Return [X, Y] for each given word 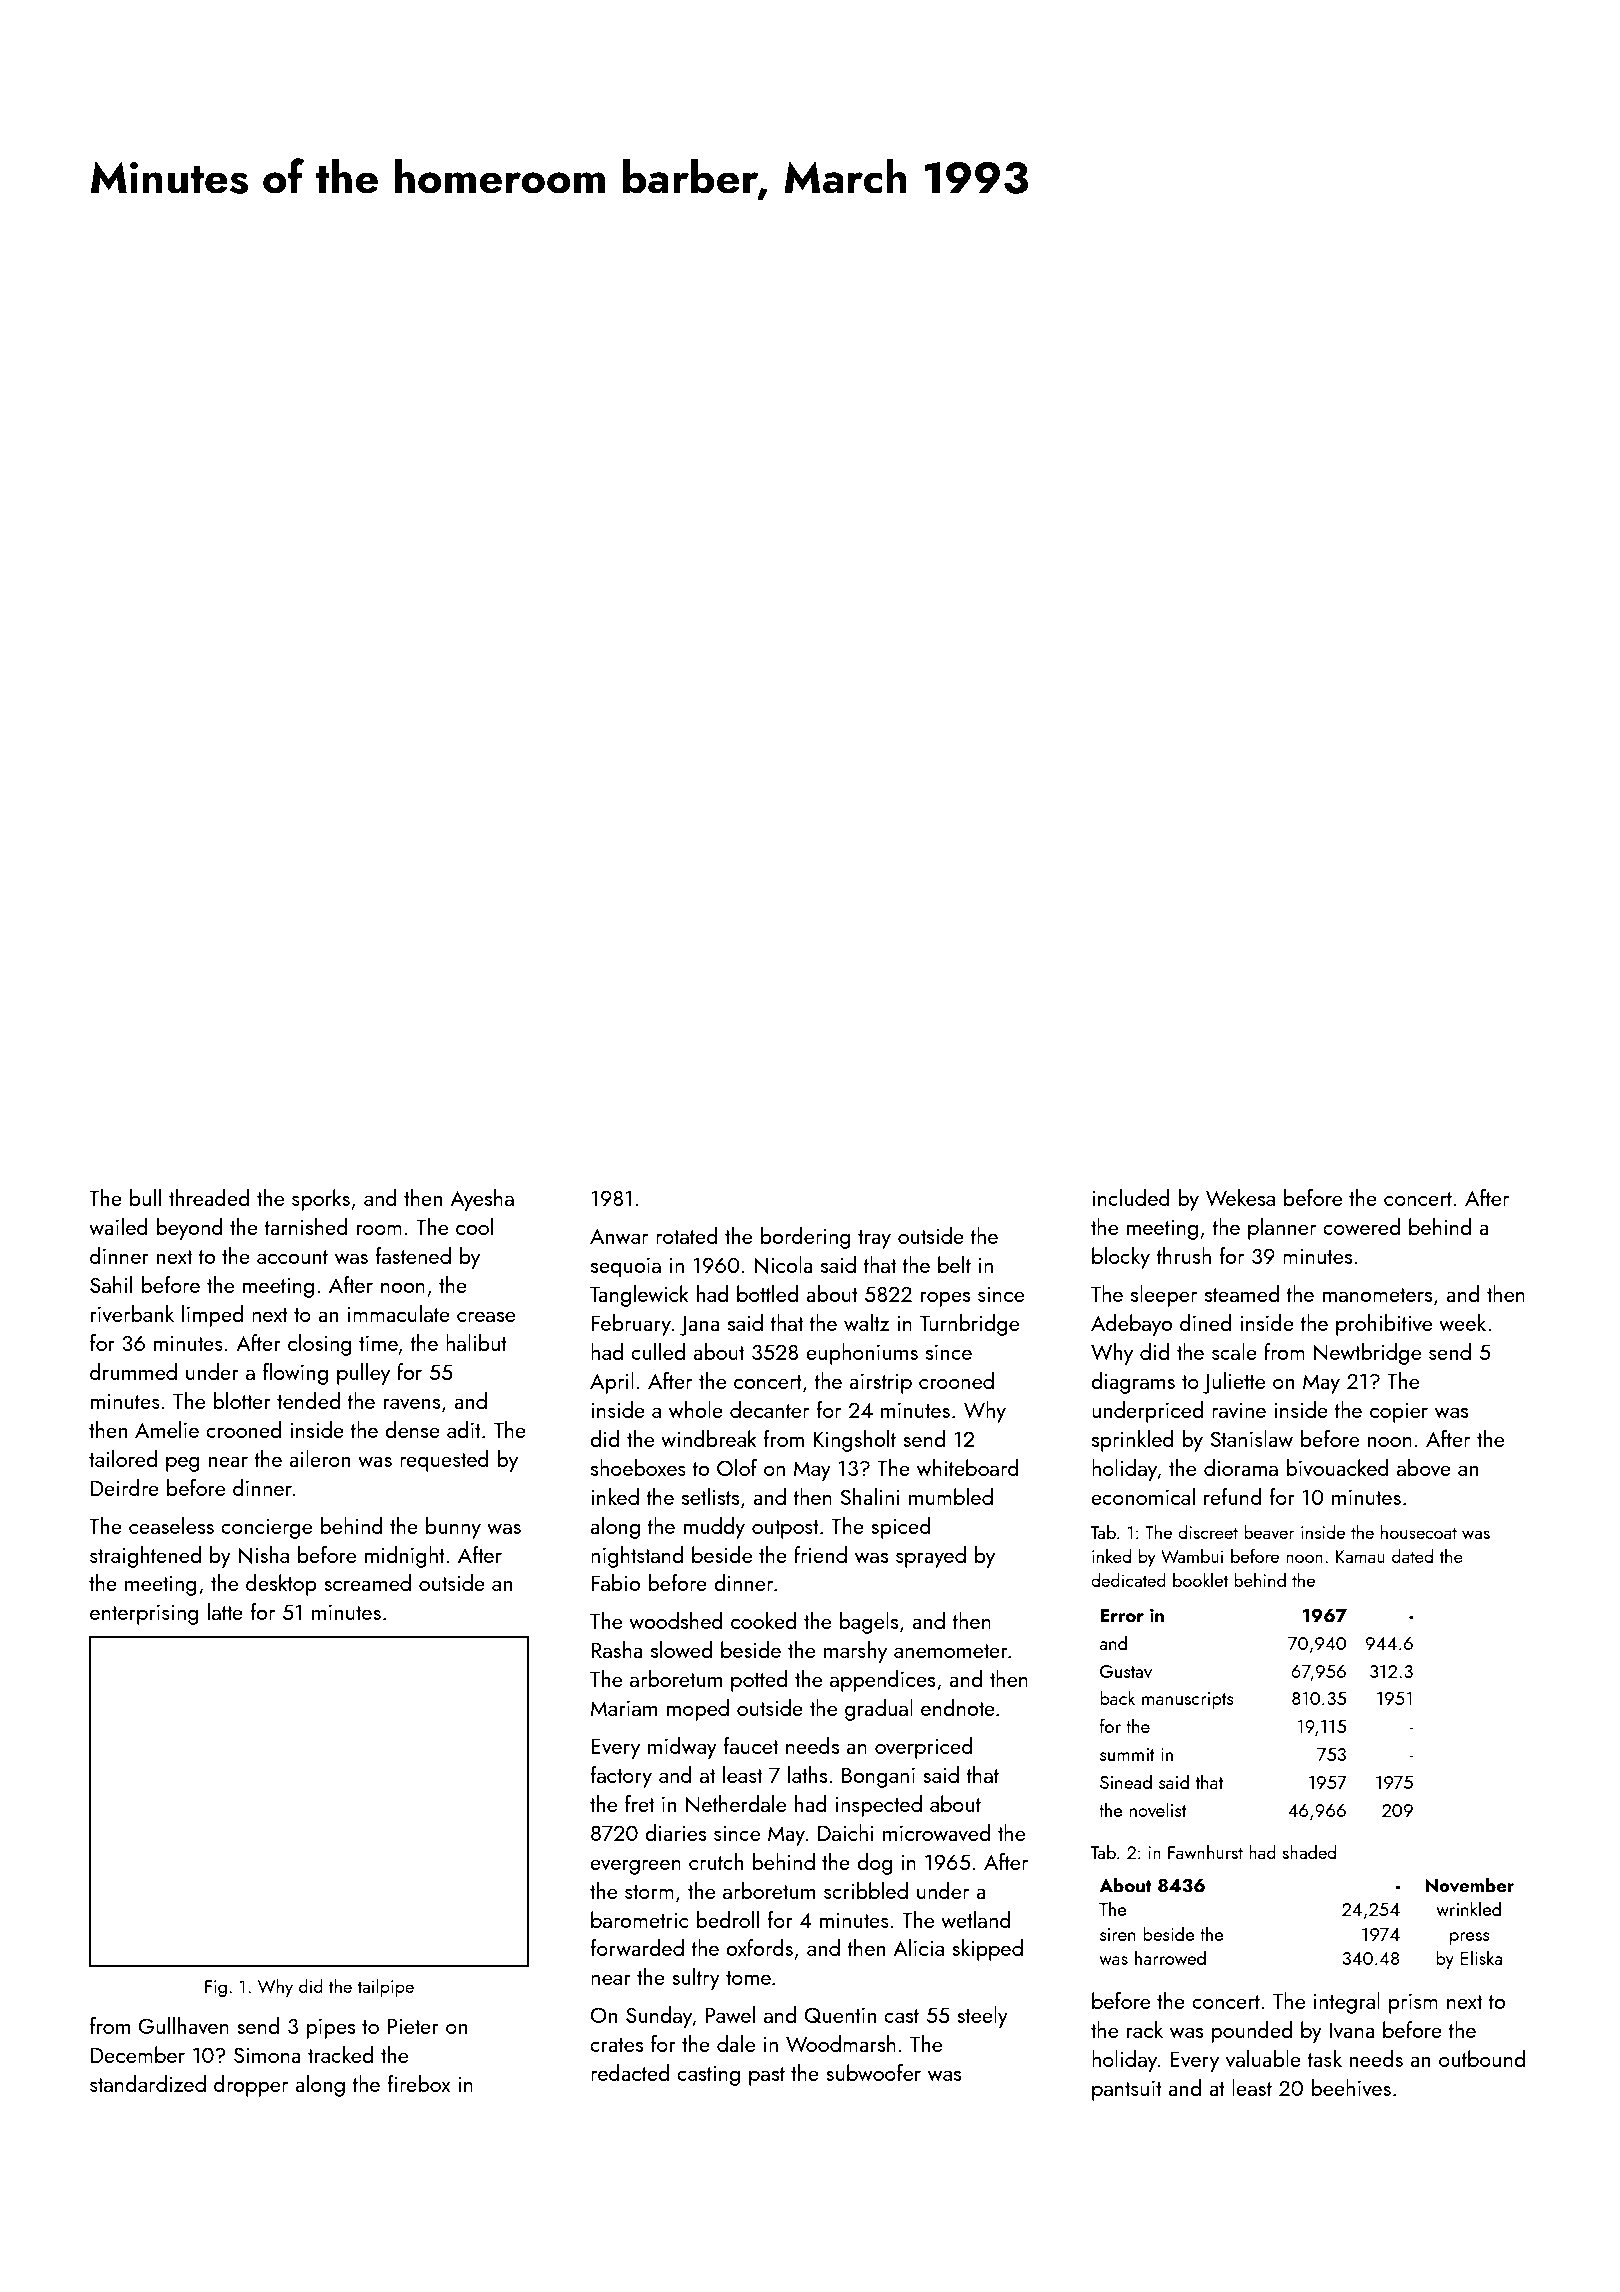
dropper [251, 2086]
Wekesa [1240, 1197]
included [1131, 1197]
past [767, 2076]
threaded [209, 1197]
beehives [1351, 2087]
